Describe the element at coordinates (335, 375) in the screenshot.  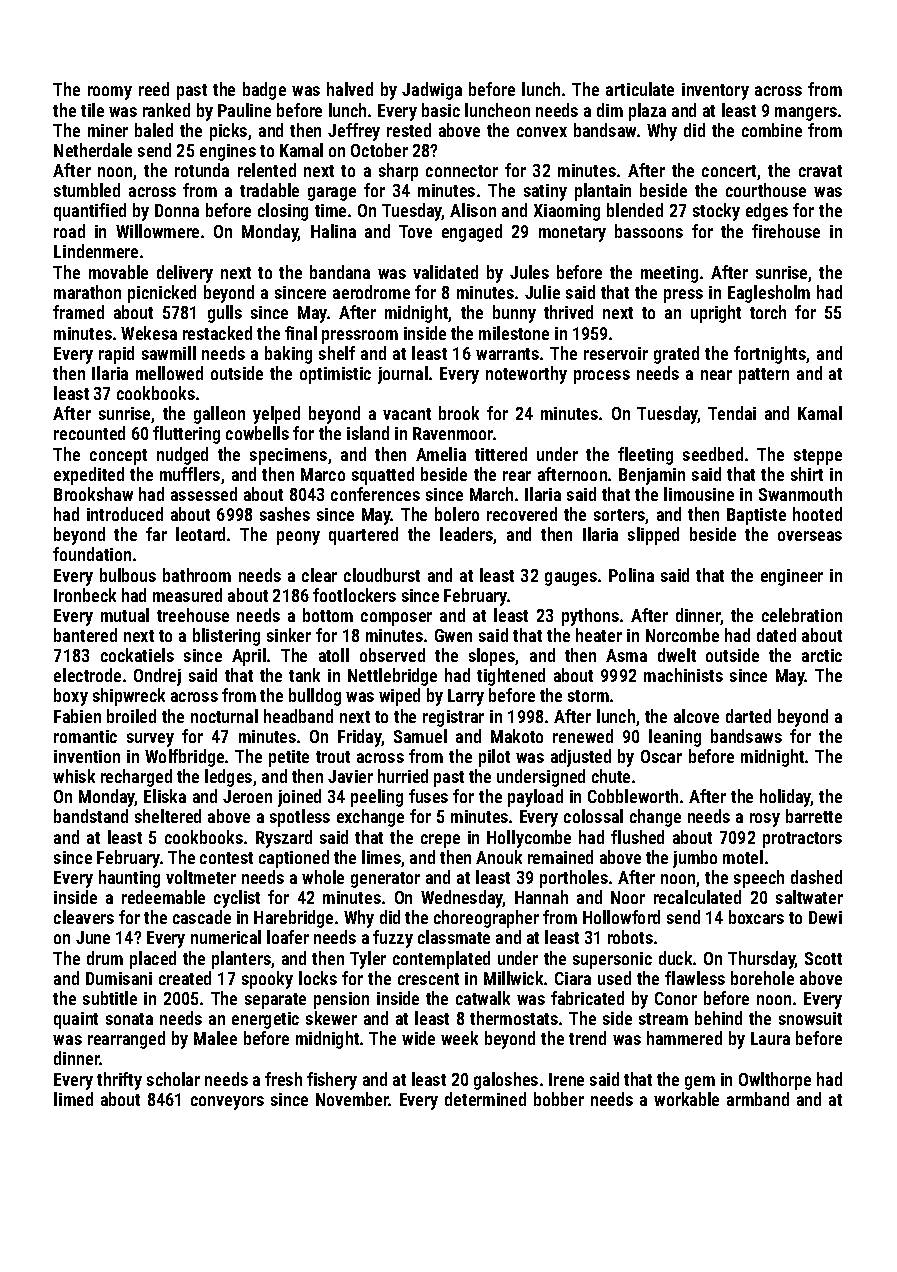
I see `optimistic` at that location.
